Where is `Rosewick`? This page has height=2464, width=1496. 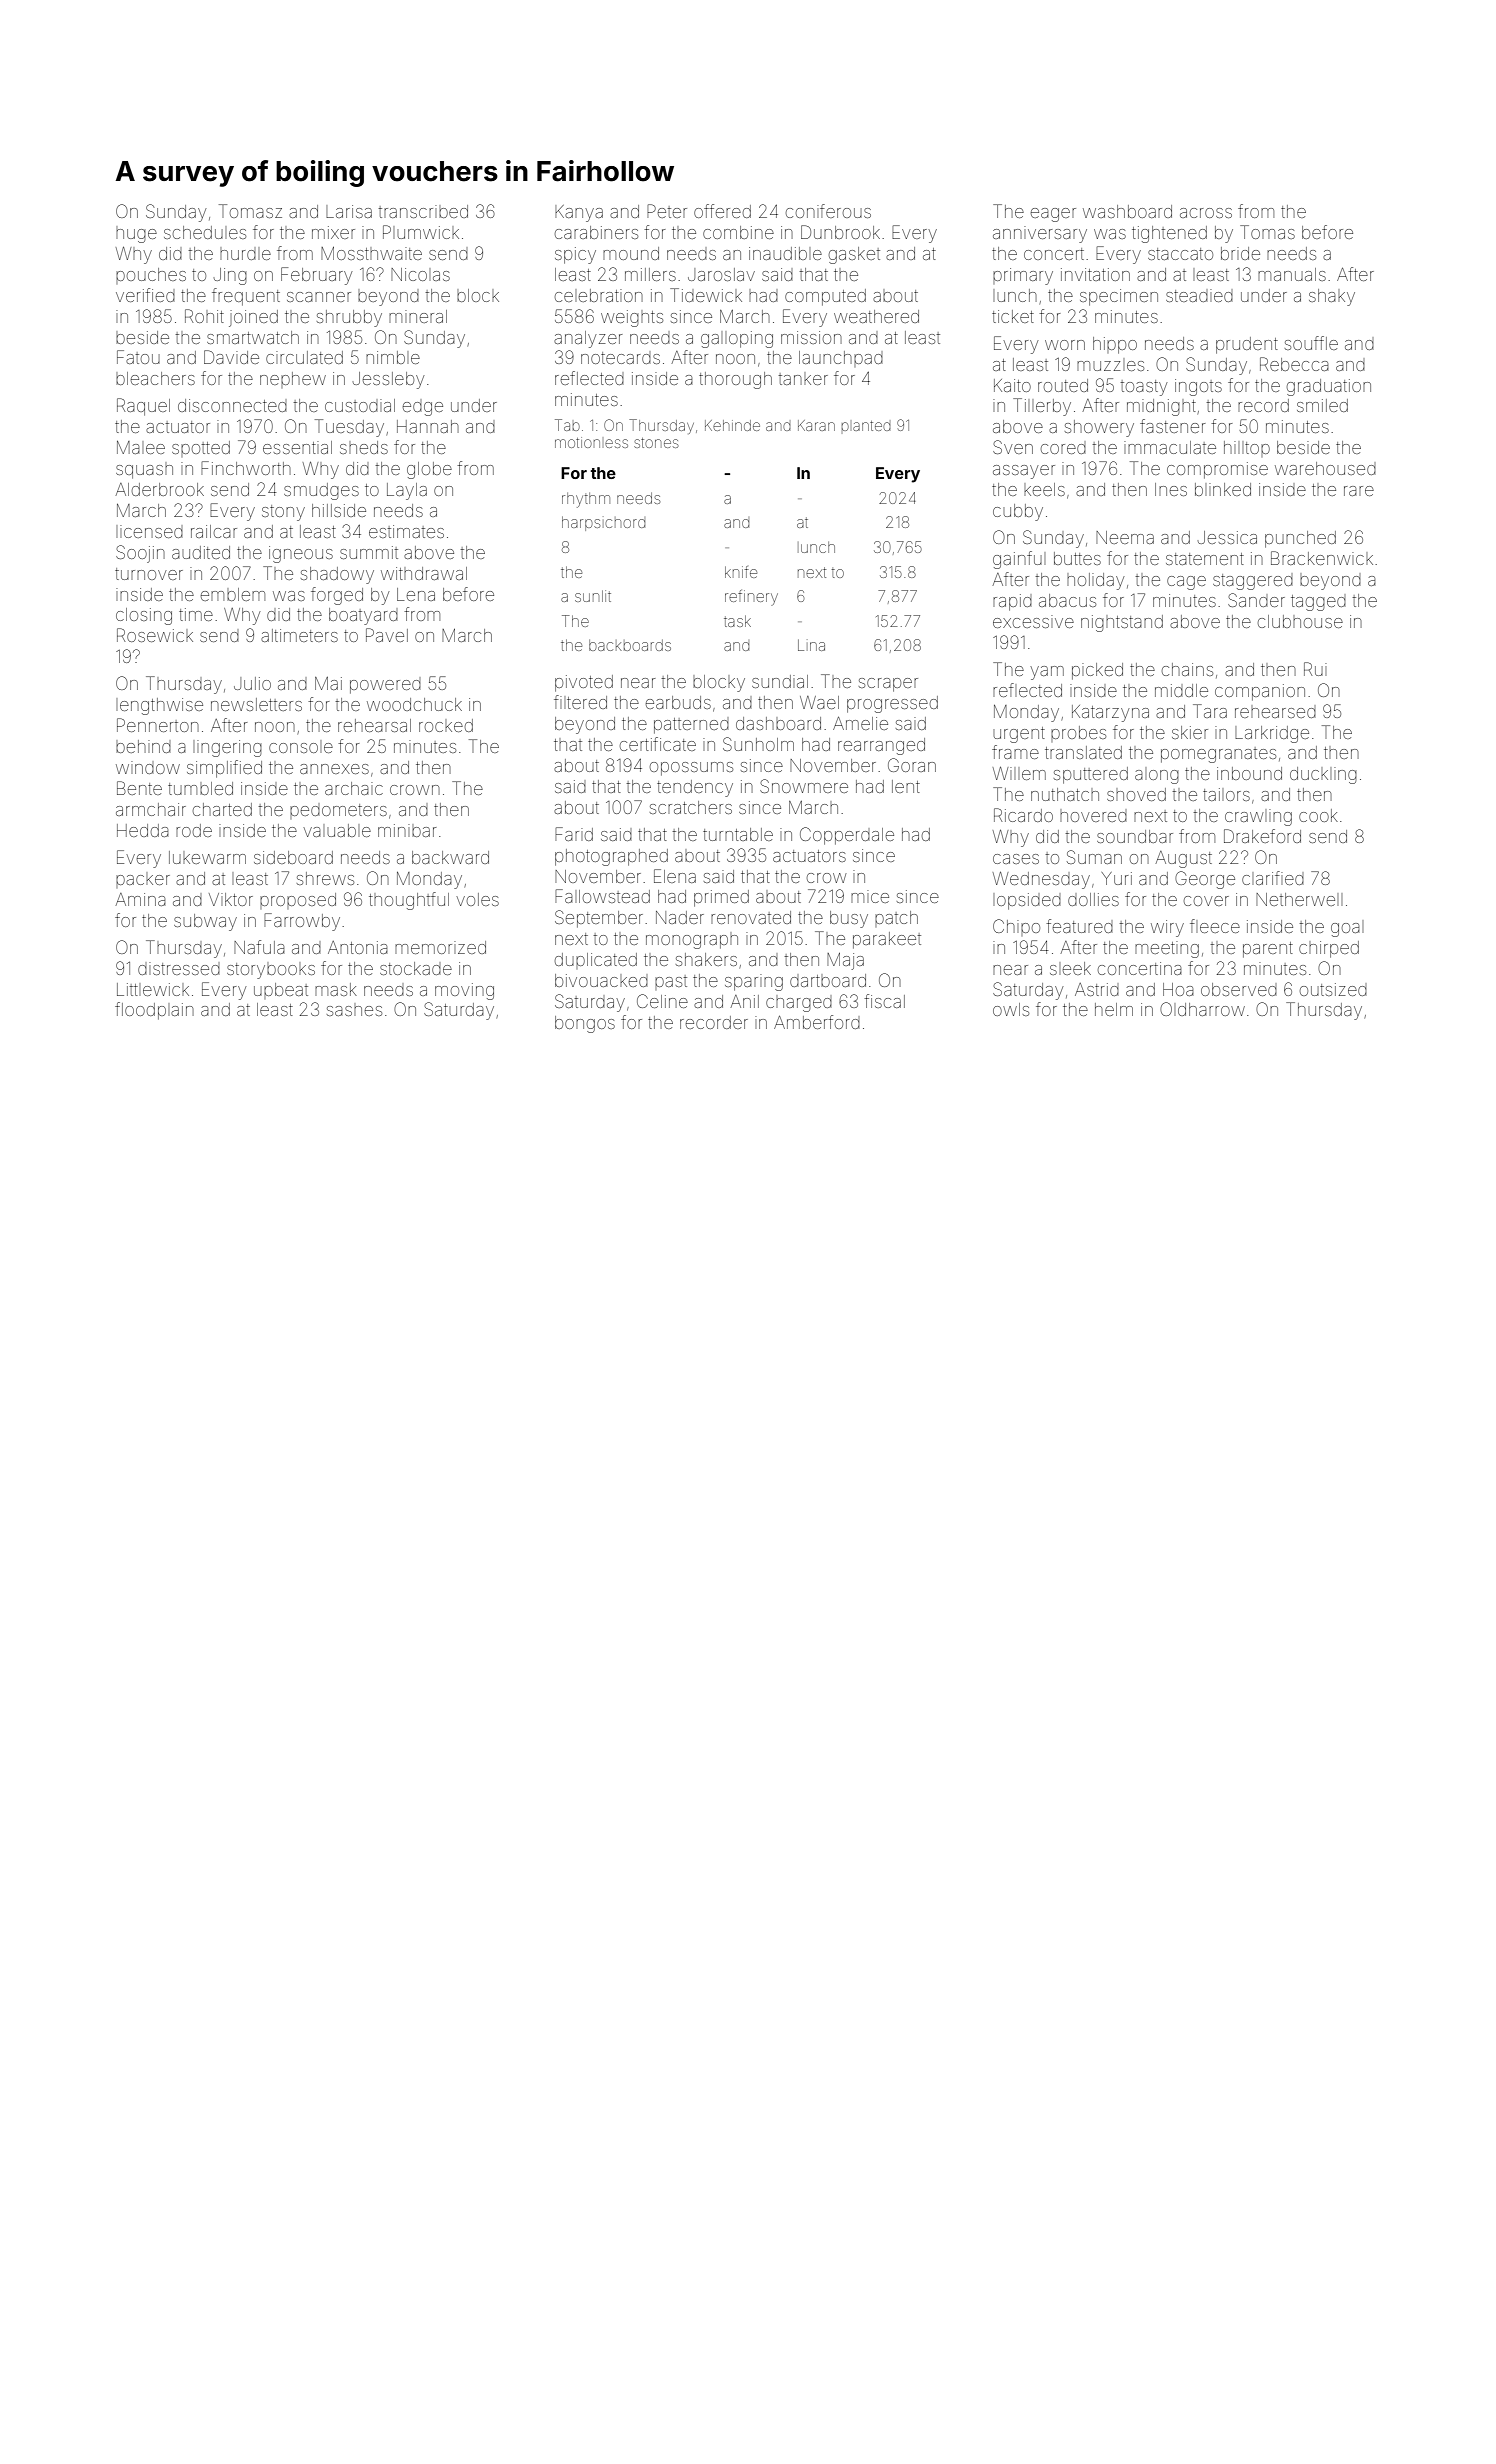 Rosewick is located at coordinates (155, 635).
